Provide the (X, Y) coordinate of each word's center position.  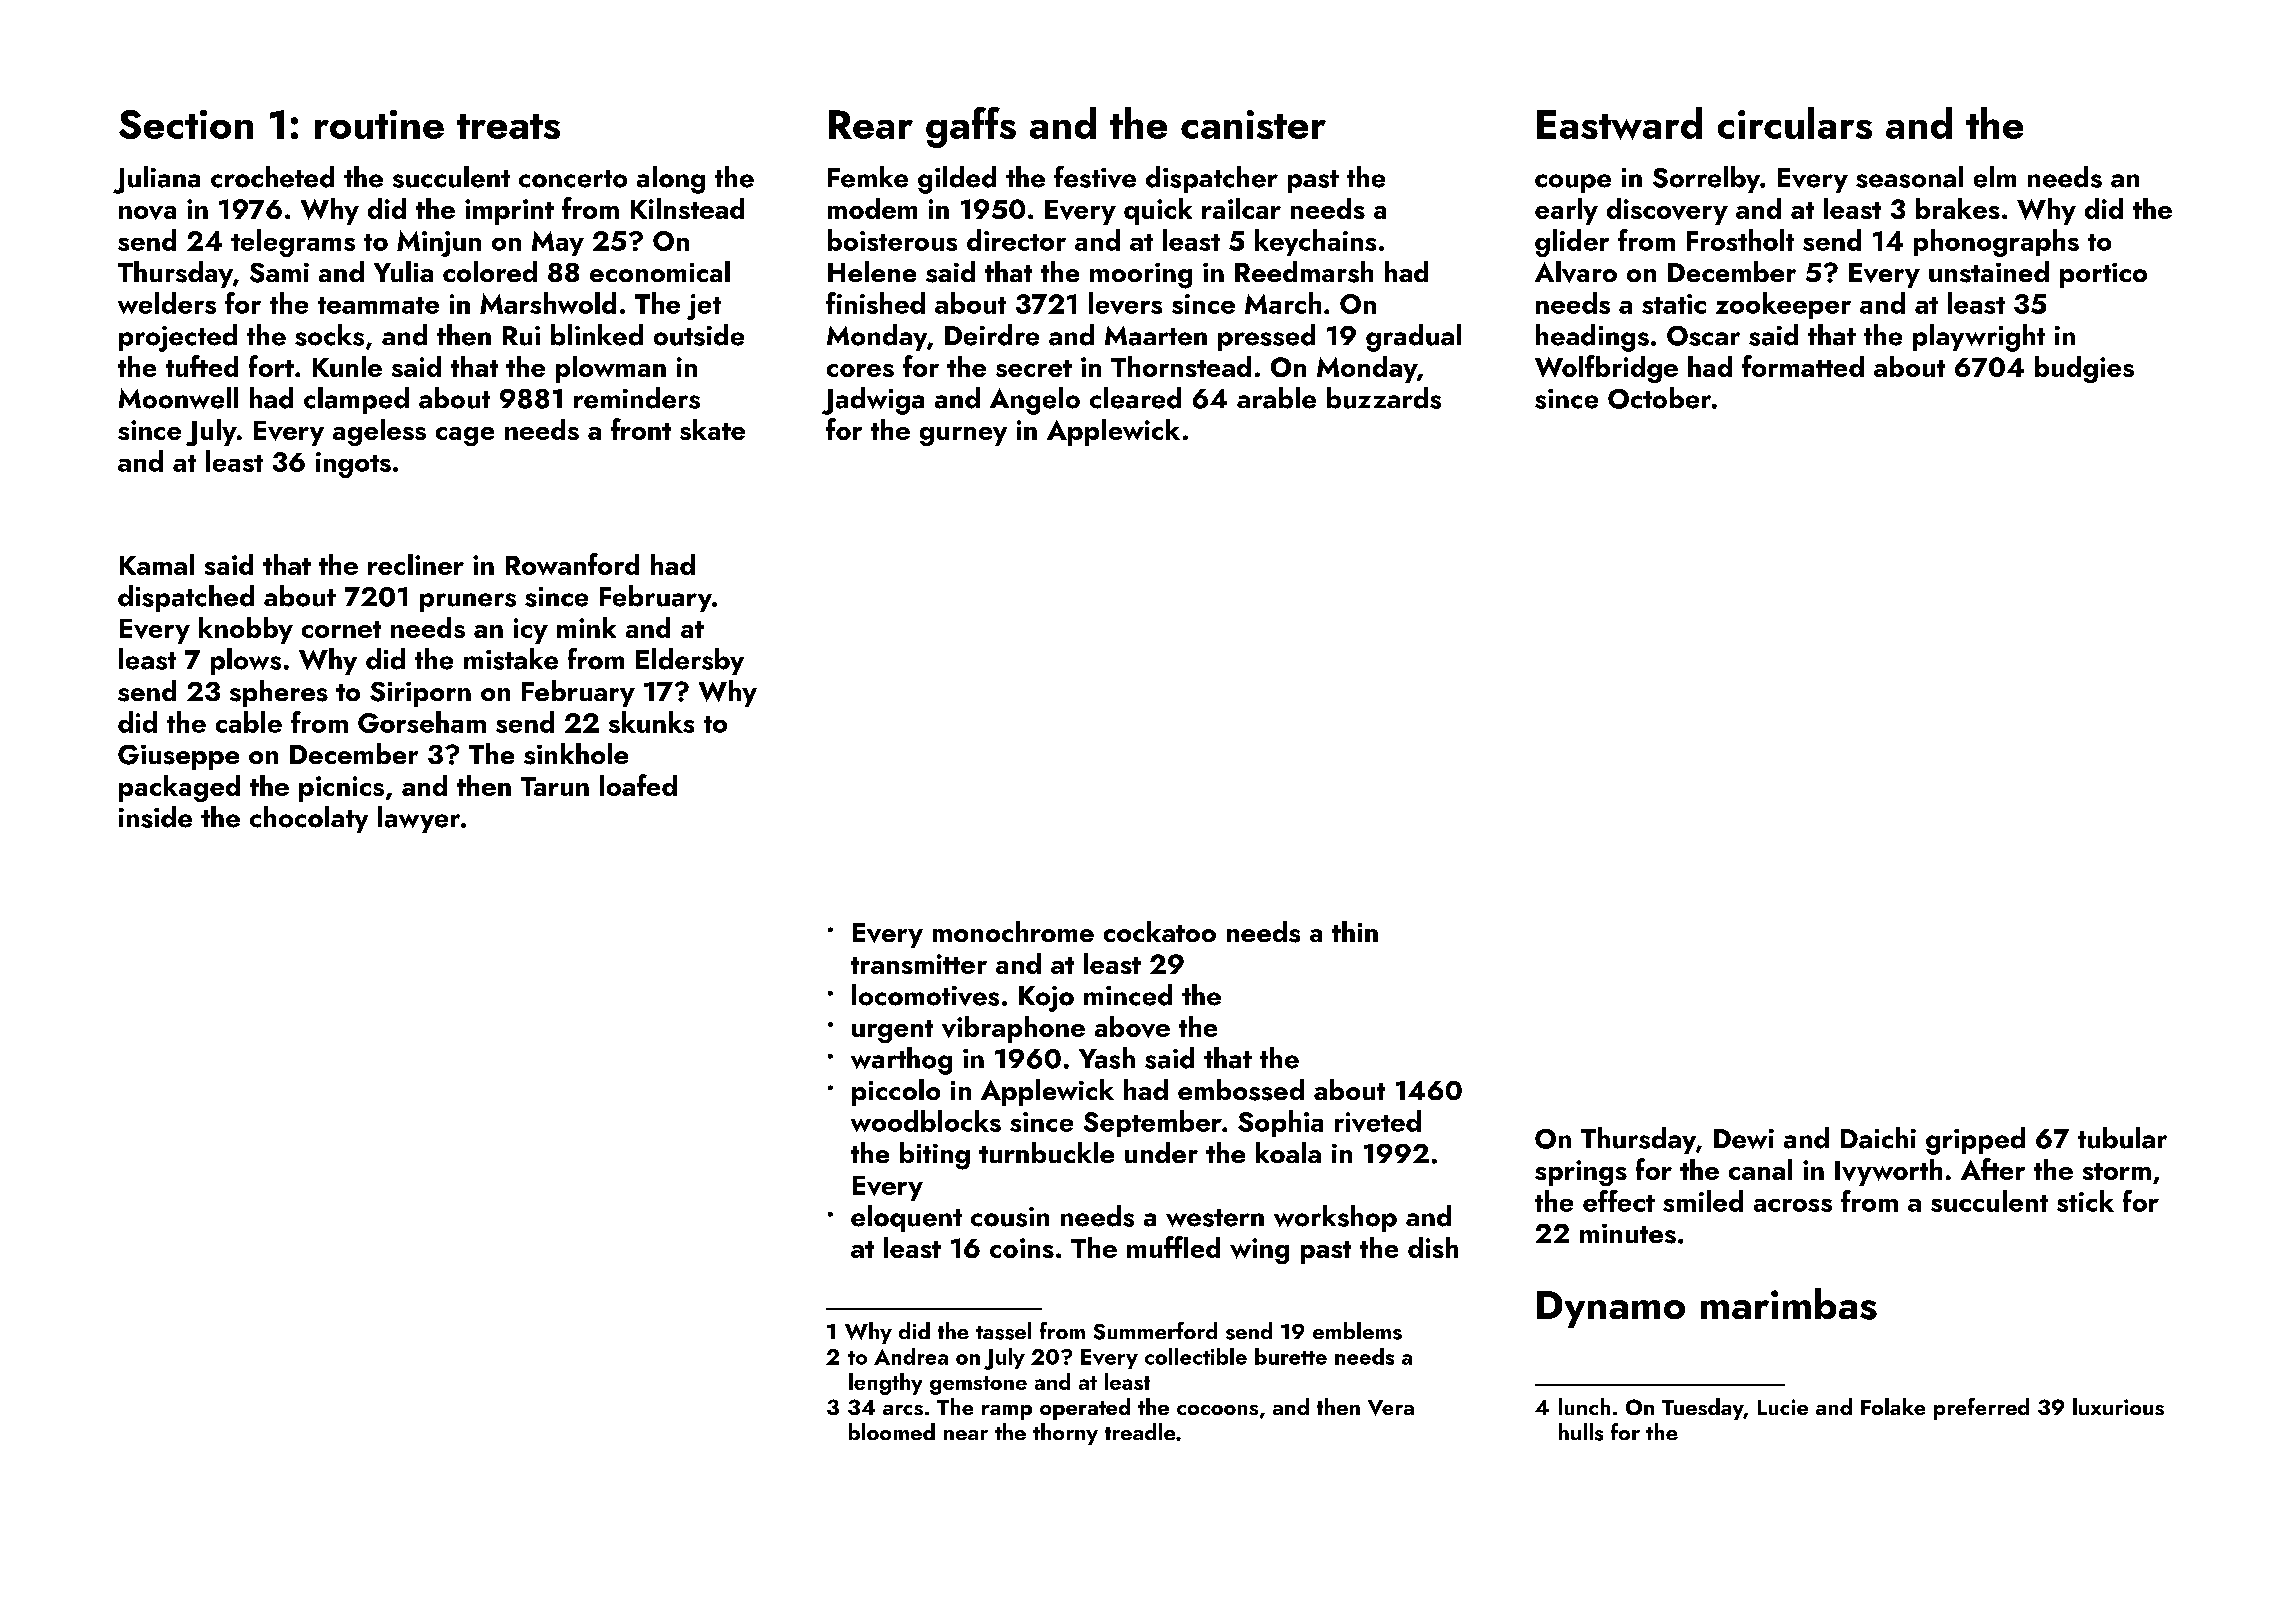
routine (379, 124)
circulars (1795, 123)
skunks (651, 722)
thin (1355, 931)
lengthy (885, 1384)
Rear (871, 124)
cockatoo (1160, 931)
